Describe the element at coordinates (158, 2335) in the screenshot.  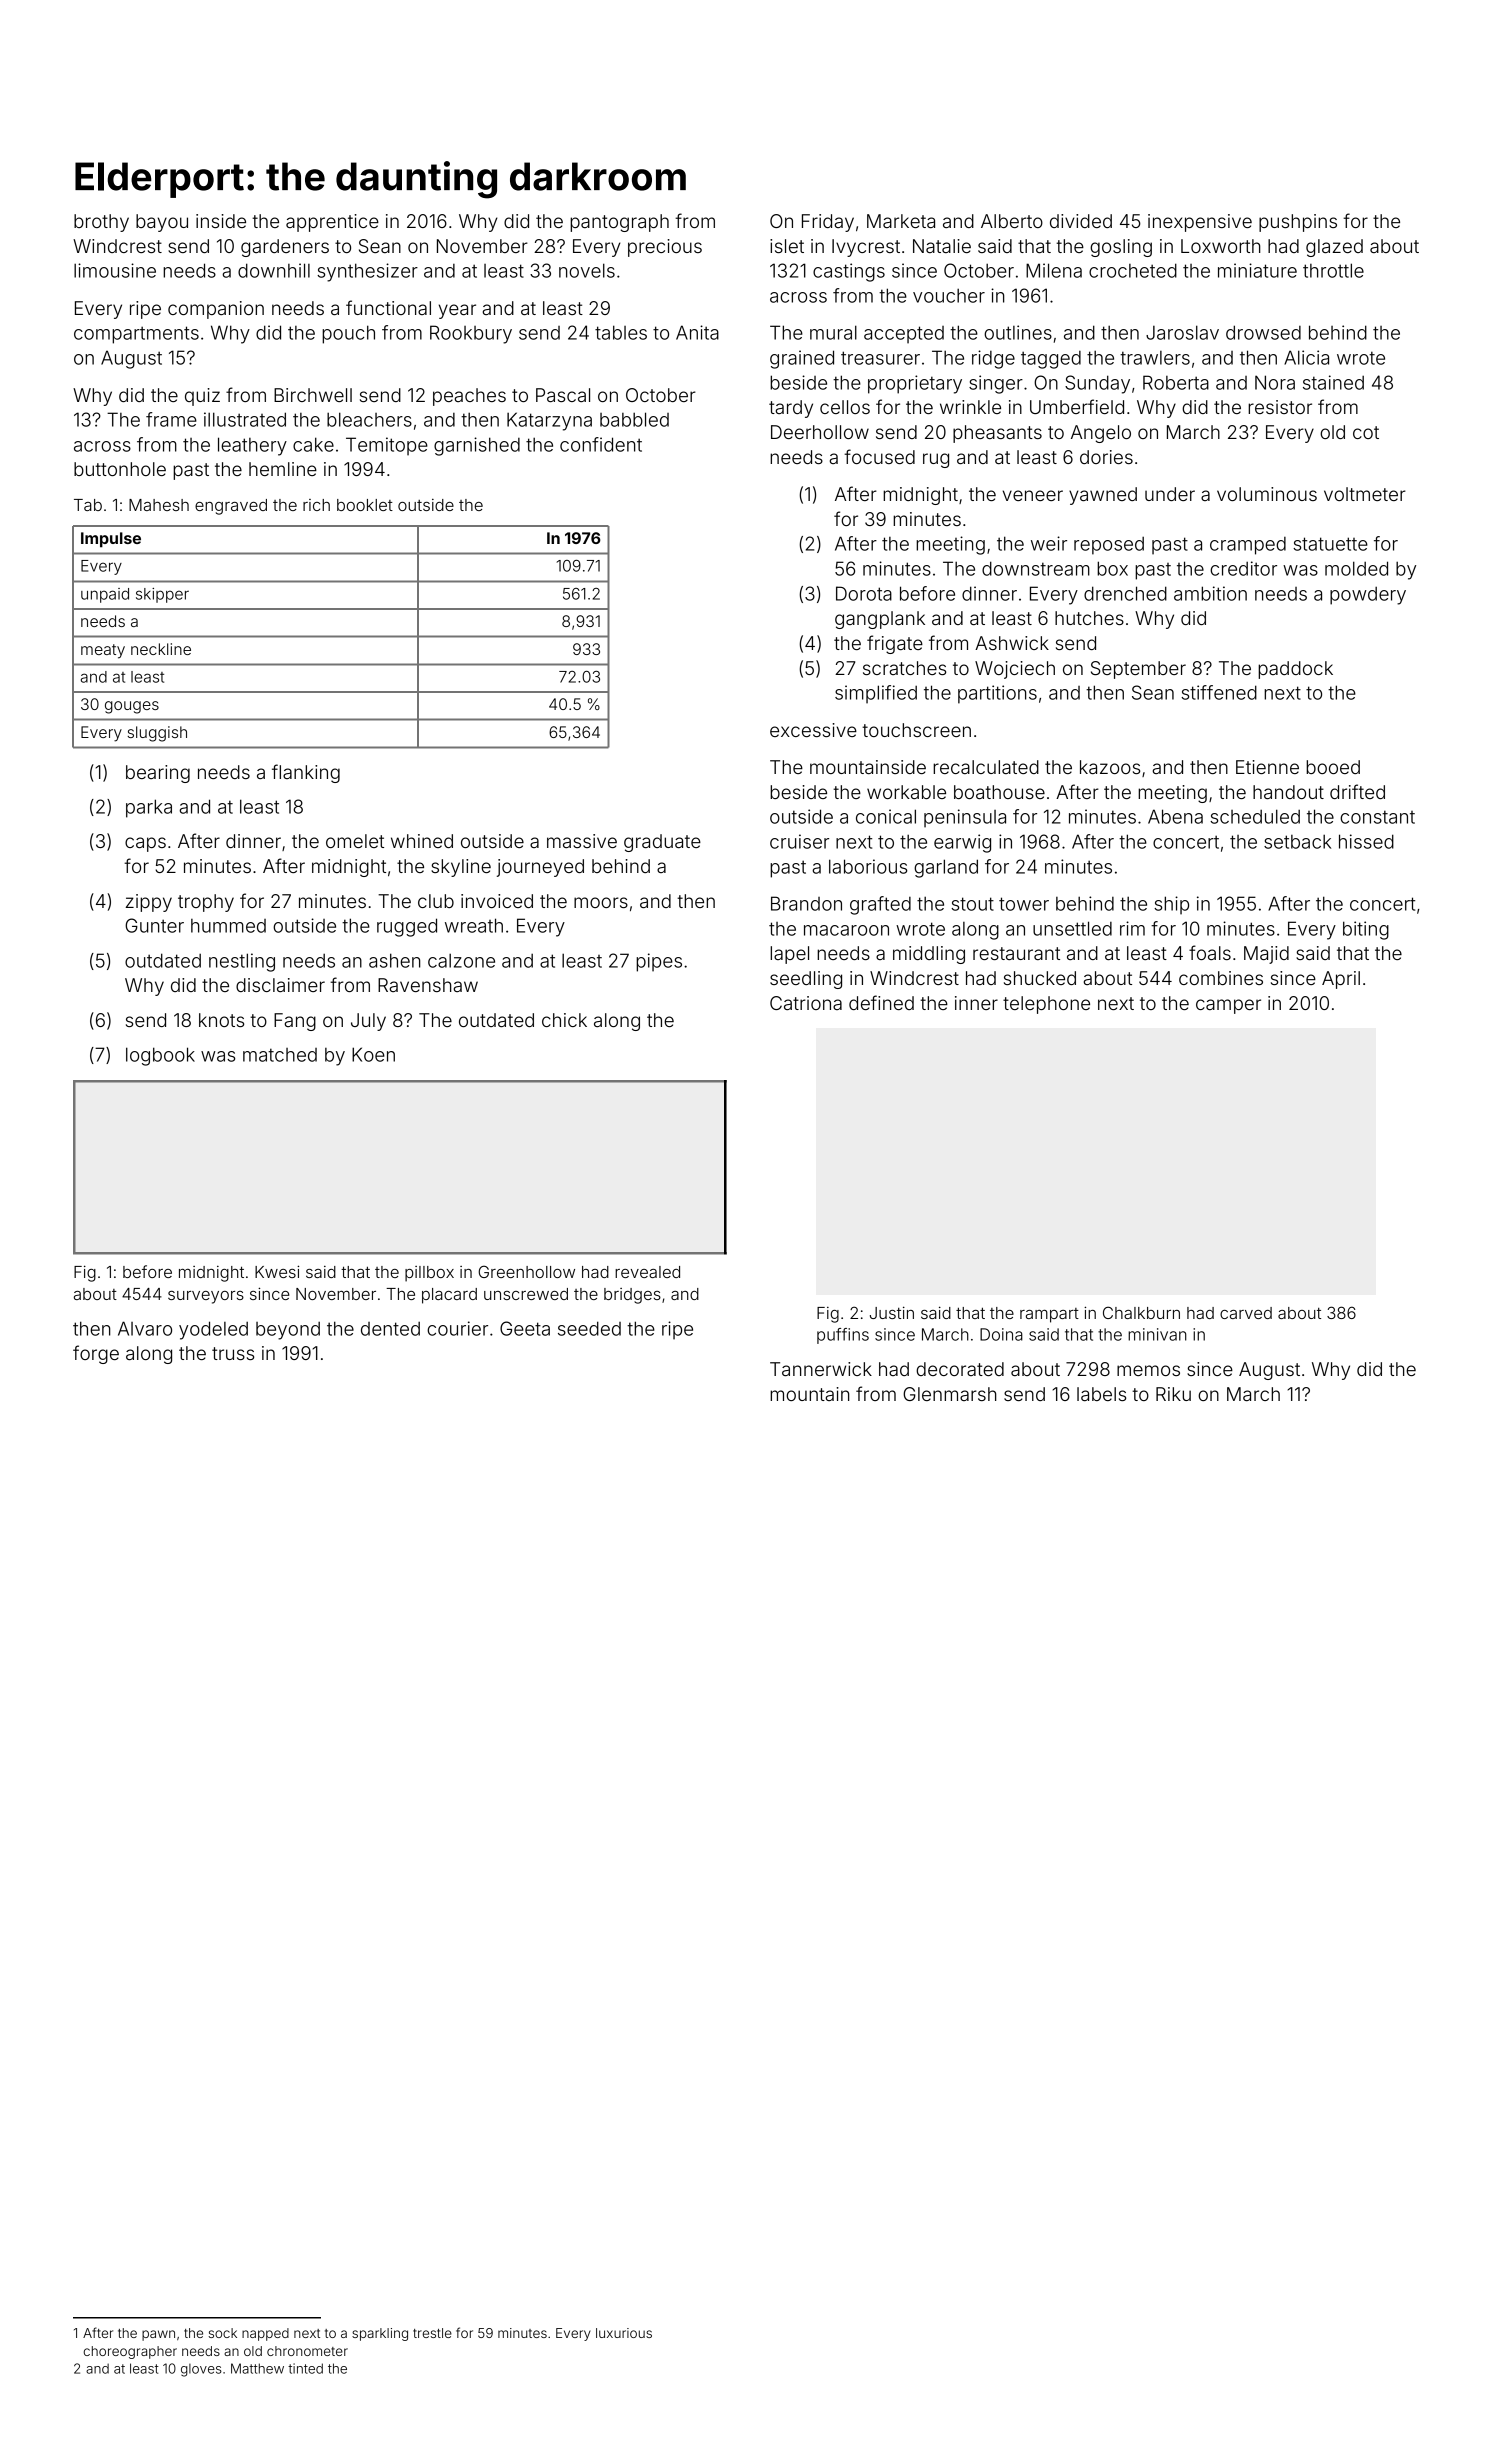
I see `pawn` at that location.
